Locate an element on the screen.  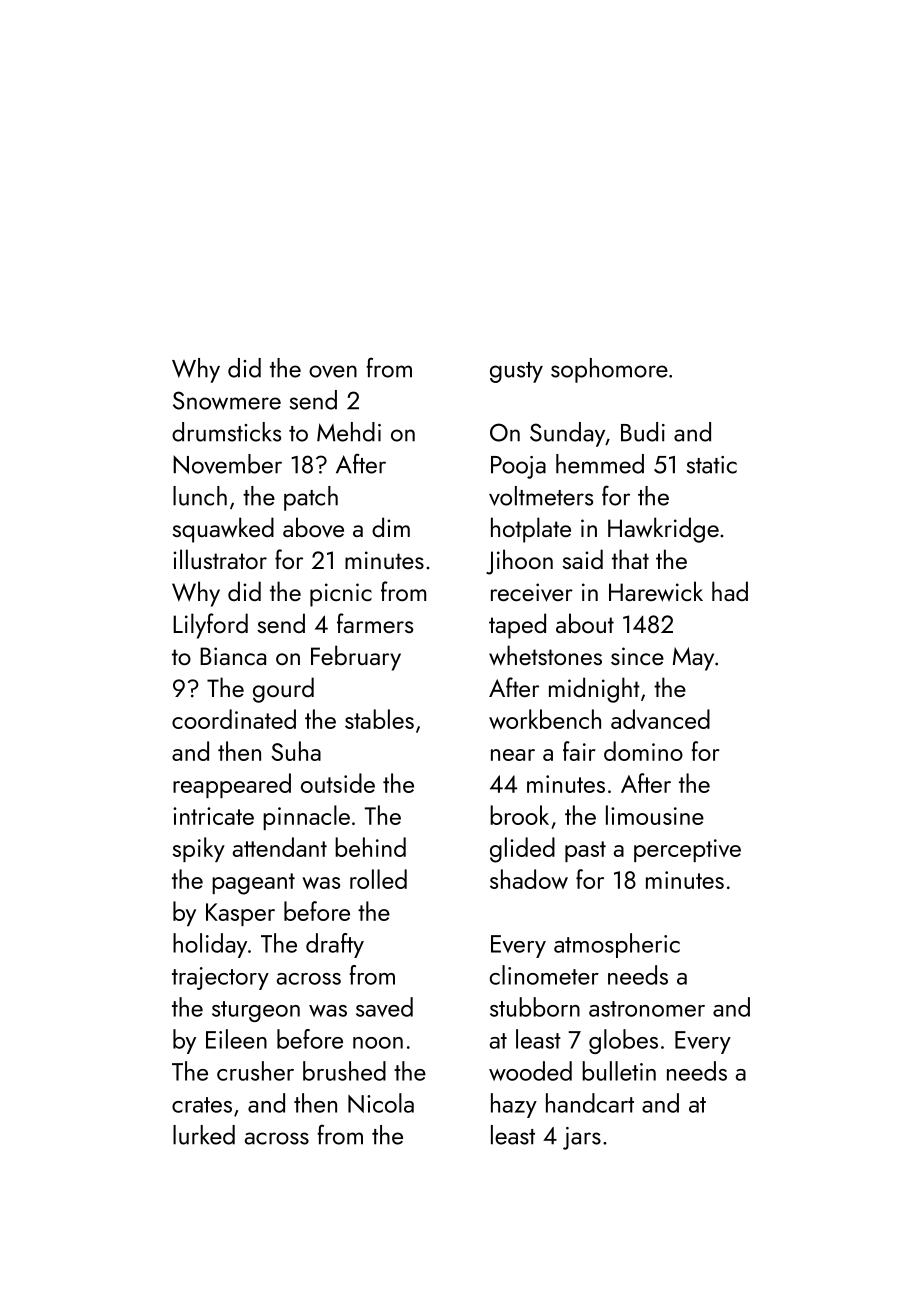
gusty is located at coordinates (516, 372).
